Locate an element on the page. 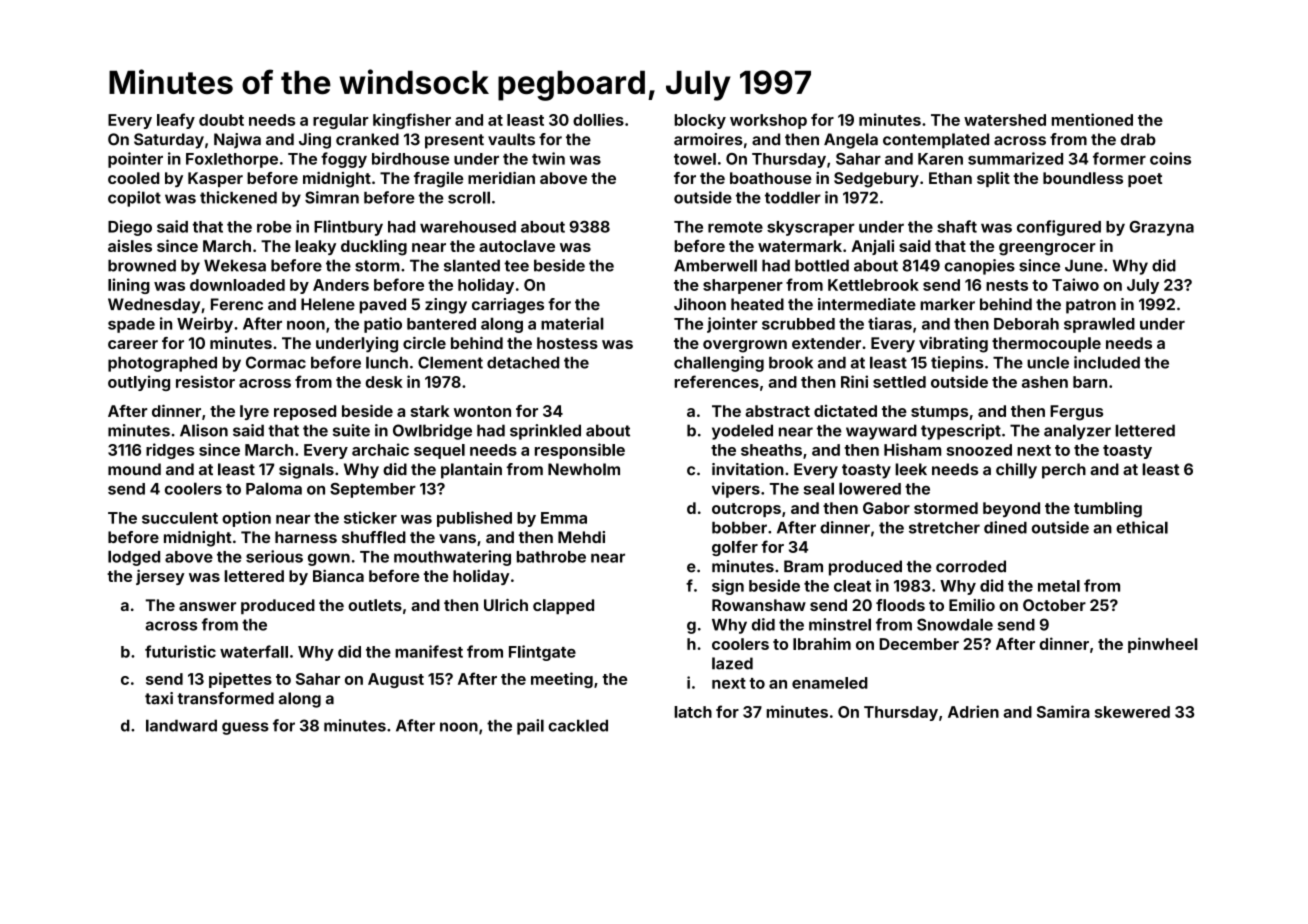 This image has width=1308, height=924. Fergus is located at coordinates (1076, 413).
